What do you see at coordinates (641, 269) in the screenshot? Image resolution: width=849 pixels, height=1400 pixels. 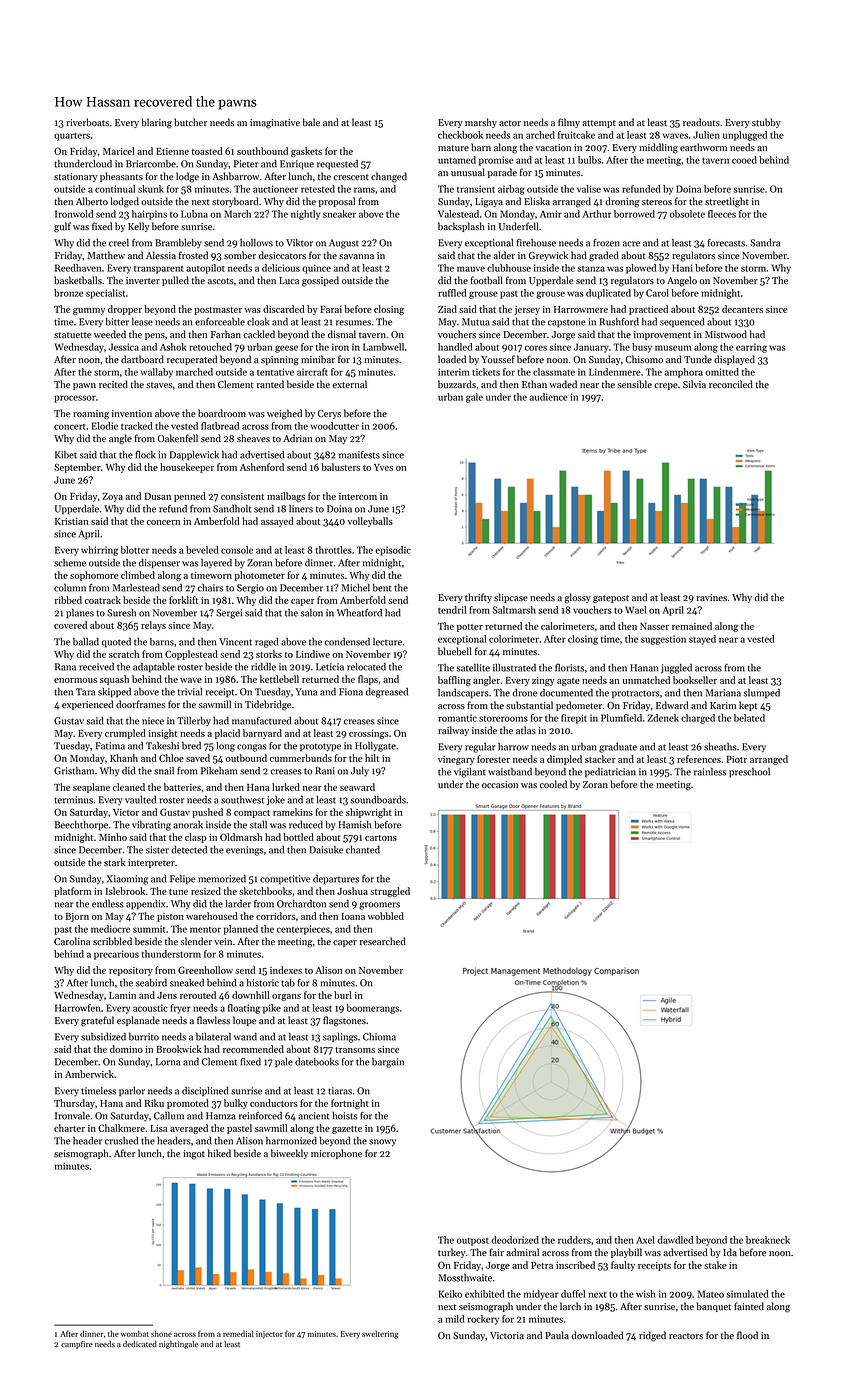 I see `plowed` at bounding box center [641, 269].
